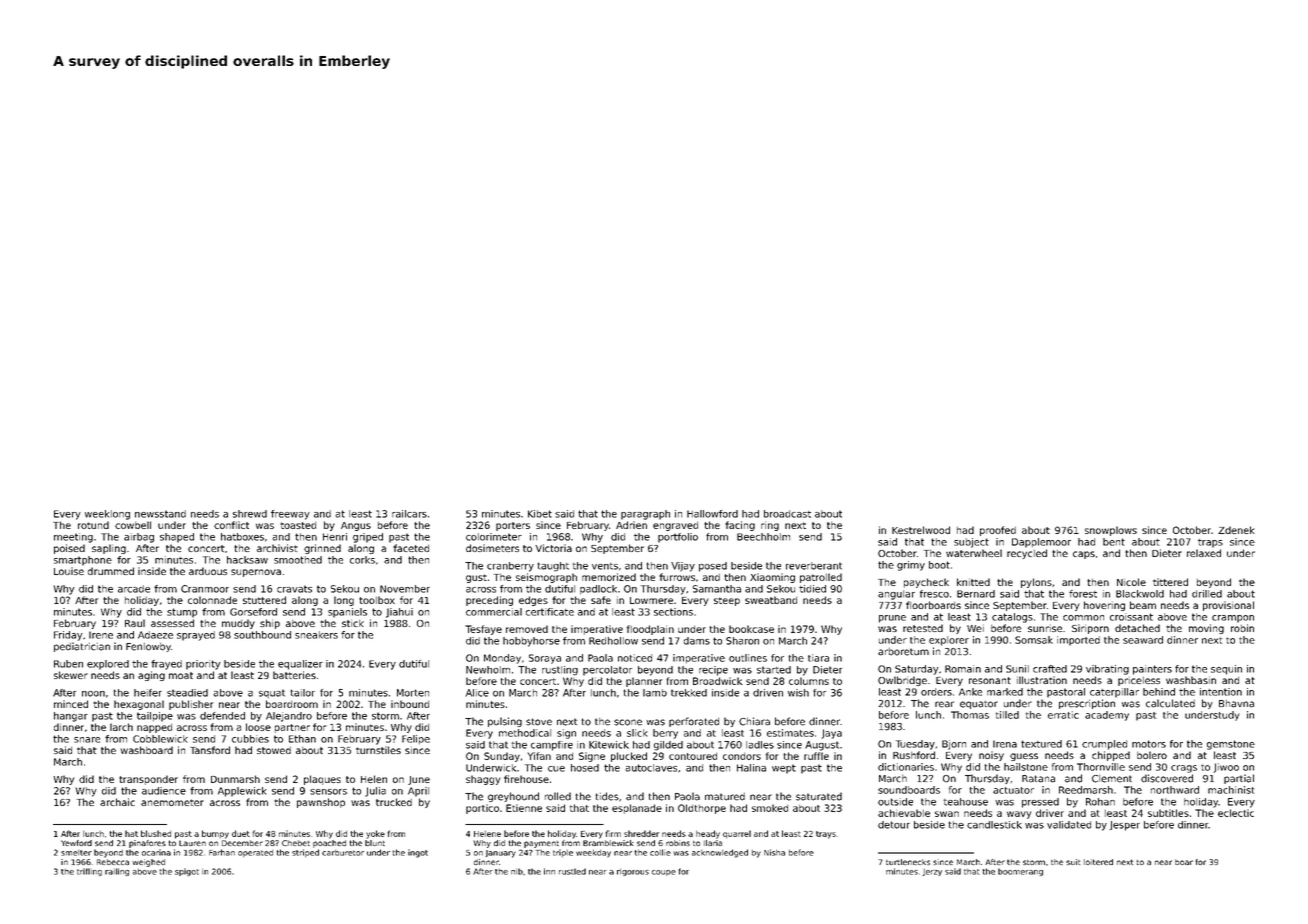  I want to click on tidied, so click(812, 589).
